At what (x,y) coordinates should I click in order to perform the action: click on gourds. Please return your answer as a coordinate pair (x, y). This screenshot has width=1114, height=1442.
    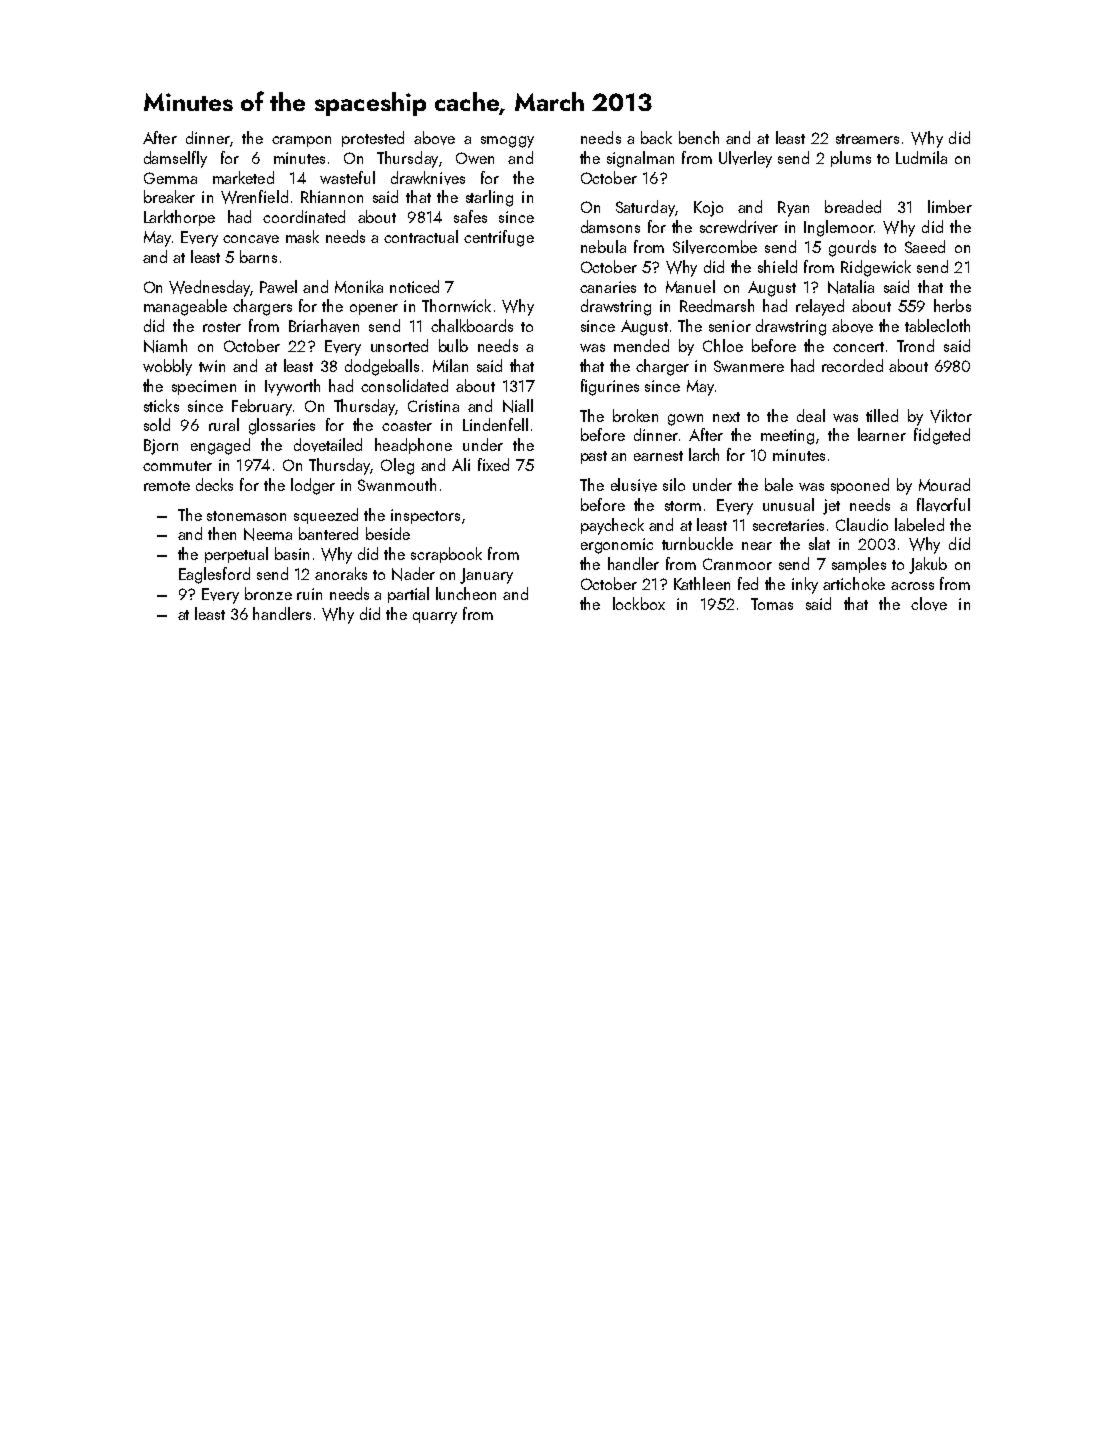
    Looking at the image, I should click on (852, 248).
